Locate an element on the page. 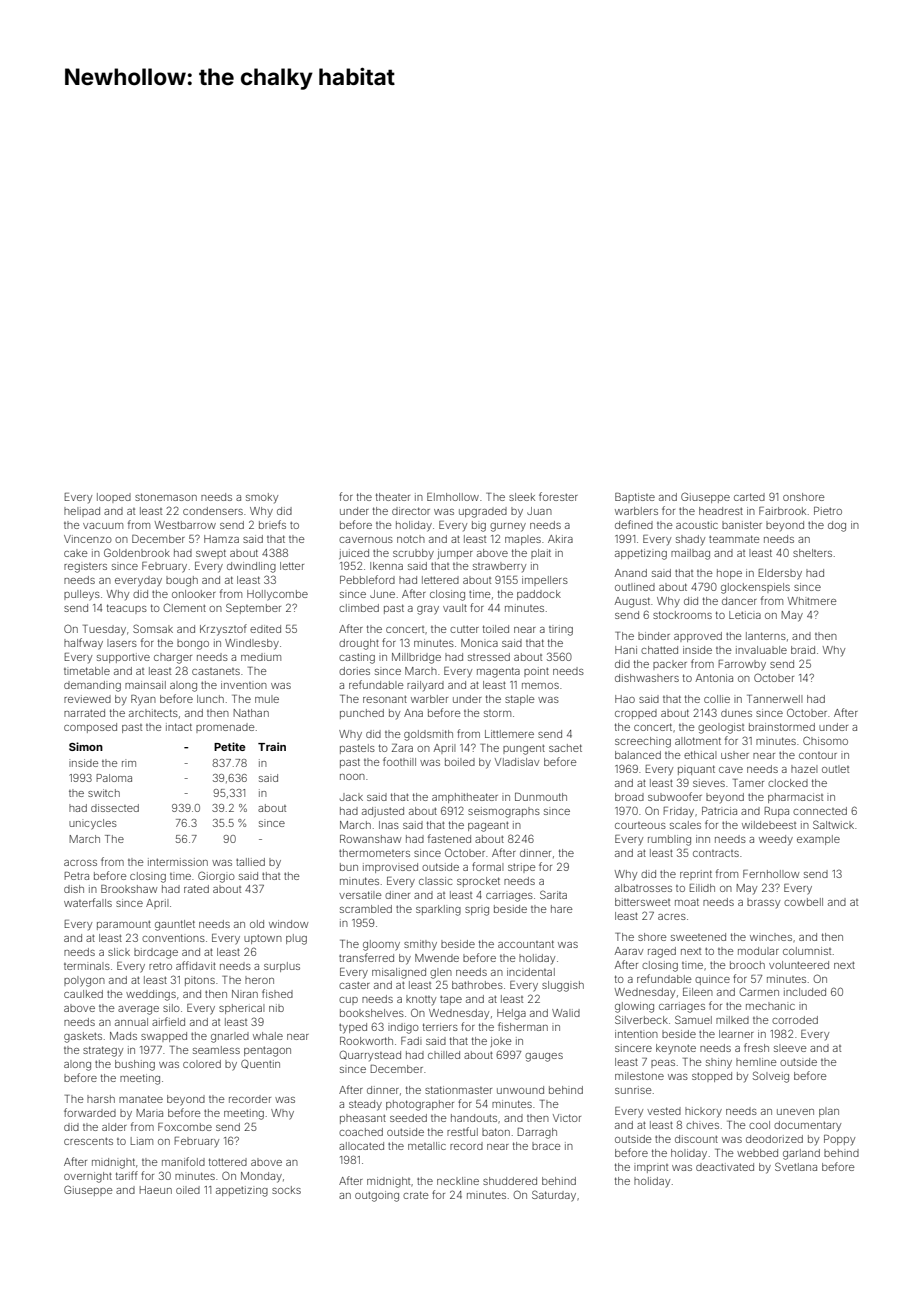 The image size is (924, 1308). bookshelves is located at coordinates (372, 1013).
